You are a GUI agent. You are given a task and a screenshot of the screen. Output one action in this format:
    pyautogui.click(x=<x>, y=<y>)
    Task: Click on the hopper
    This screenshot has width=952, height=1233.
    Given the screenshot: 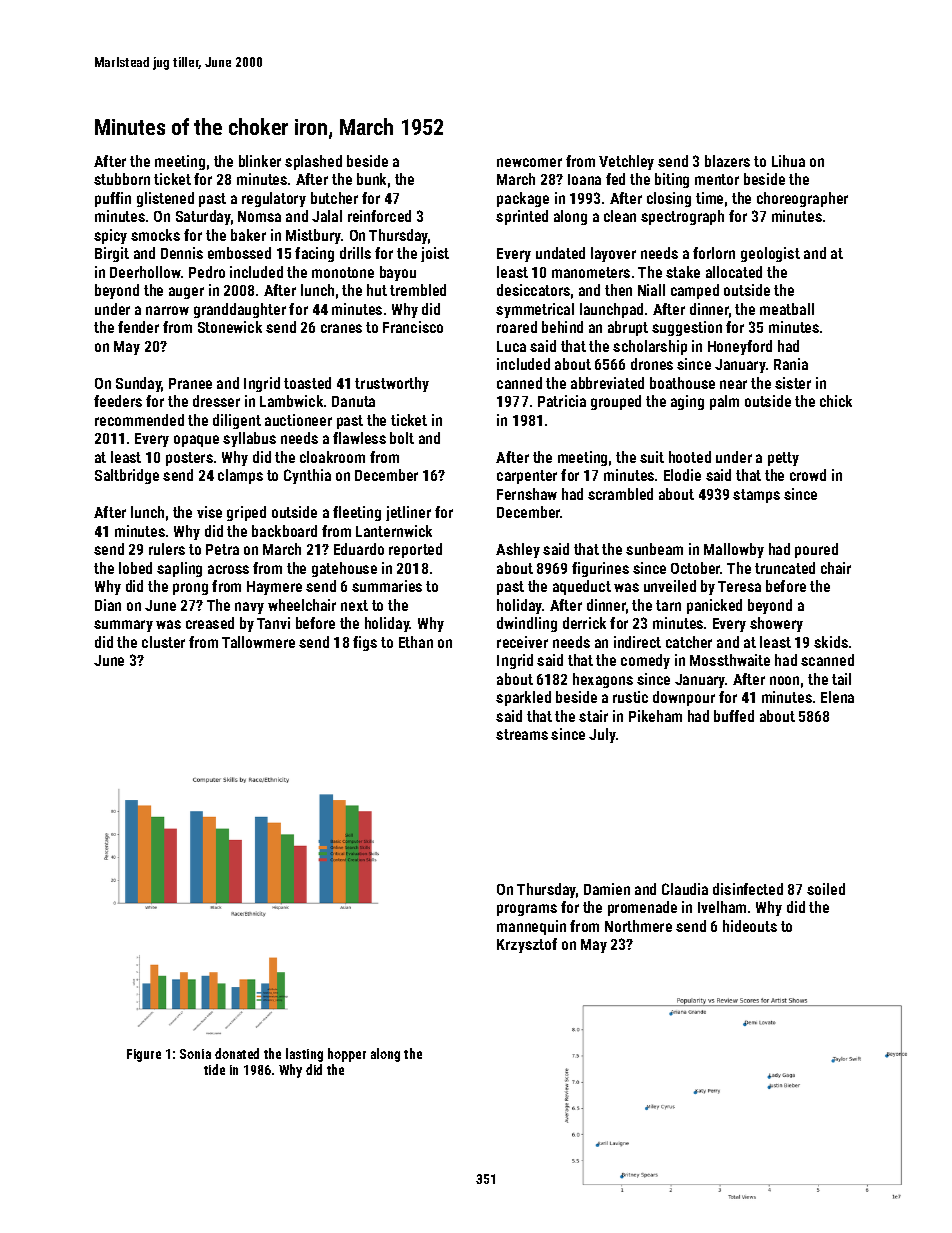 What is the action you would take?
    pyautogui.click(x=347, y=1055)
